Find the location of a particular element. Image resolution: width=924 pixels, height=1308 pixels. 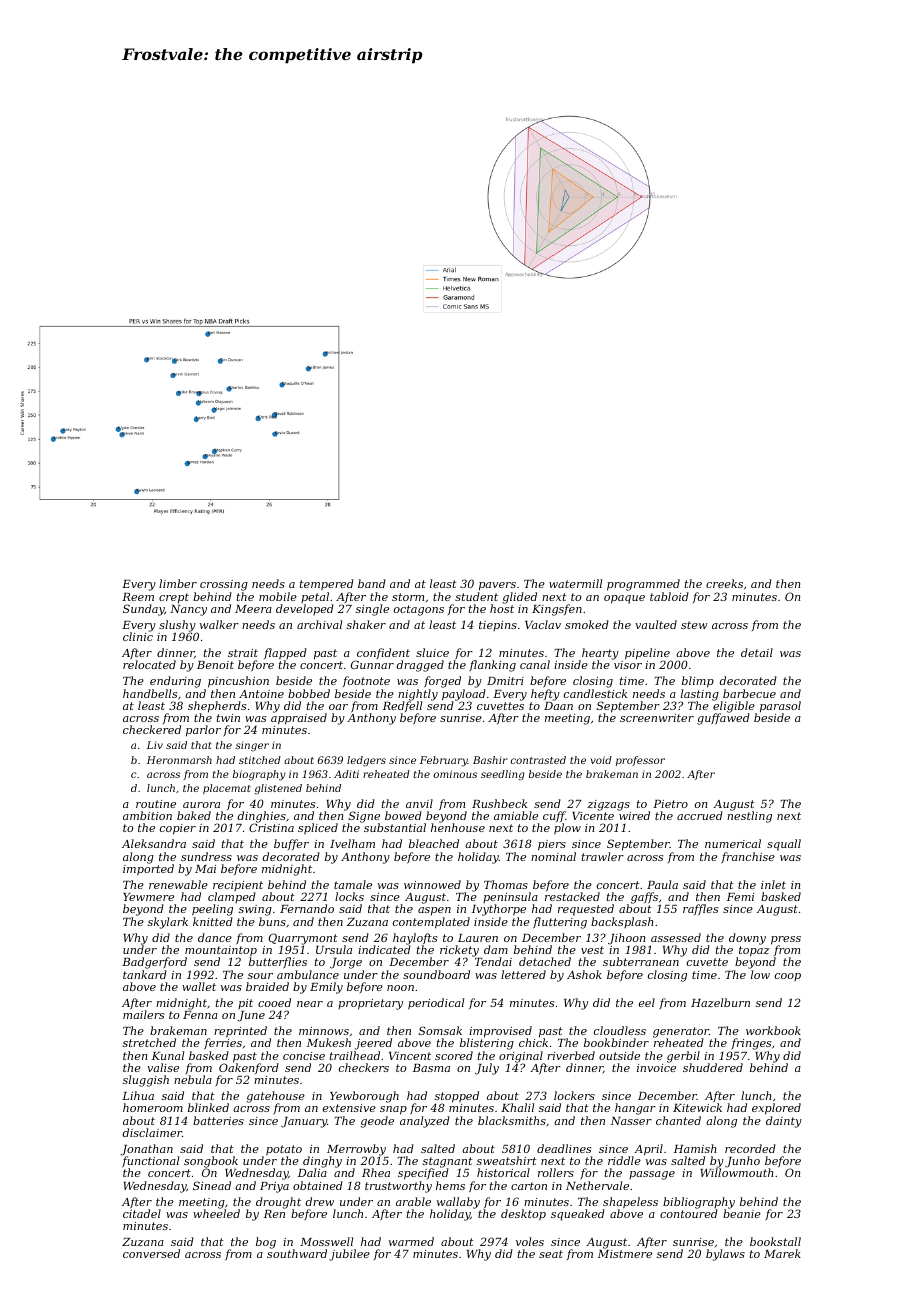

generator is located at coordinates (681, 1033).
